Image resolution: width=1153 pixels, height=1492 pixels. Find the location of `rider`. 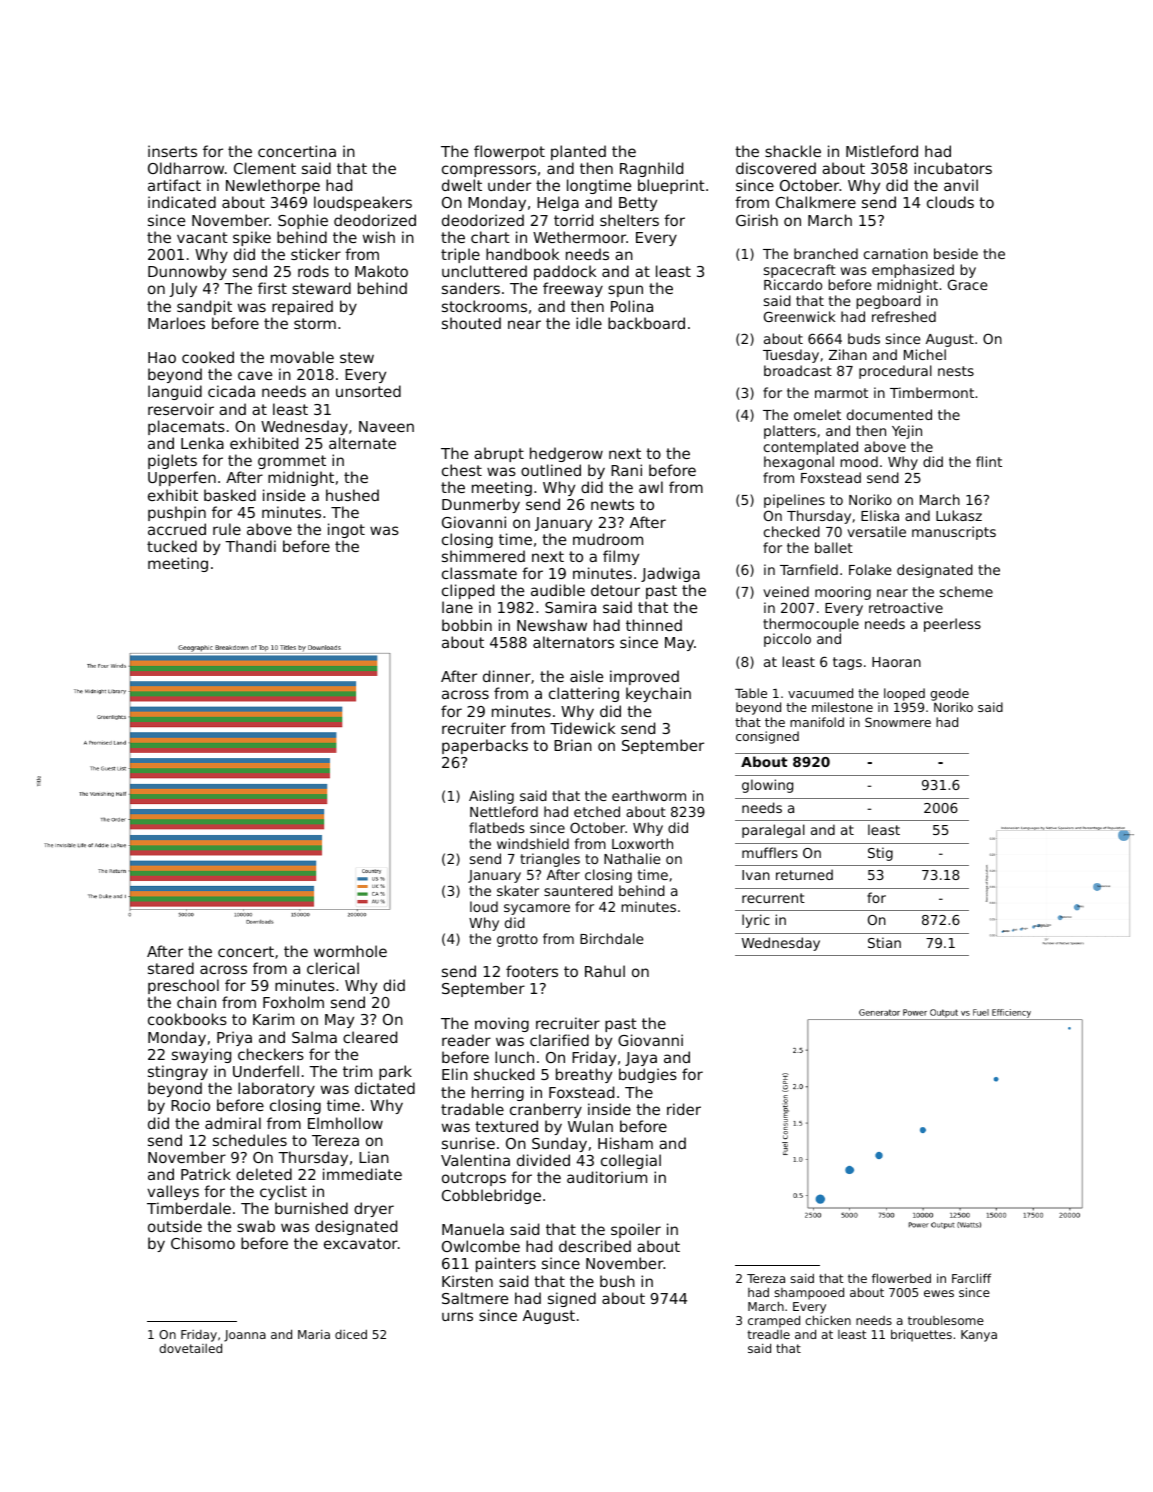

rider is located at coordinates (684, 1109).
